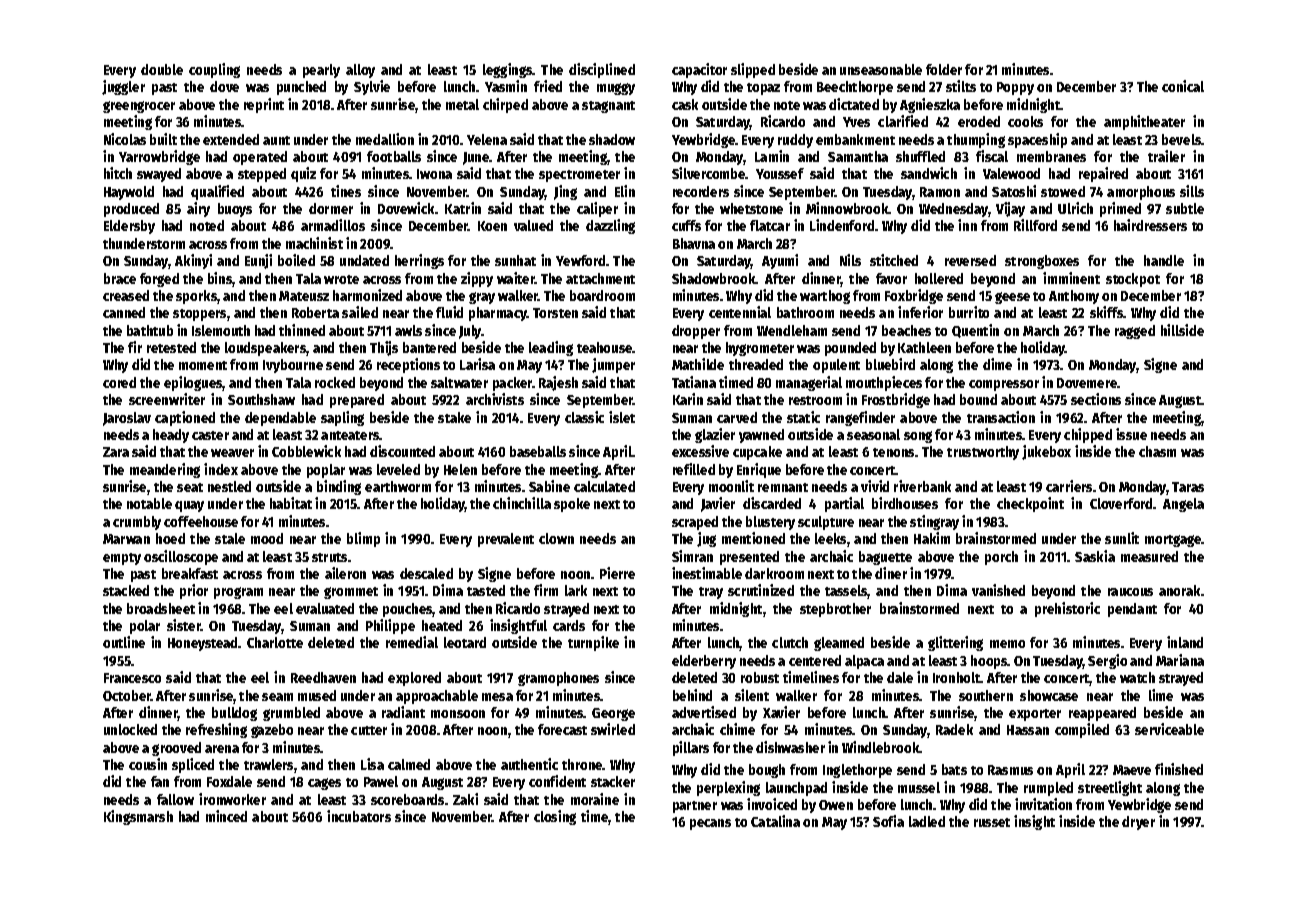 This screenshot has width=1308, height=924. I want to click on alloy, so click(360, 71).
